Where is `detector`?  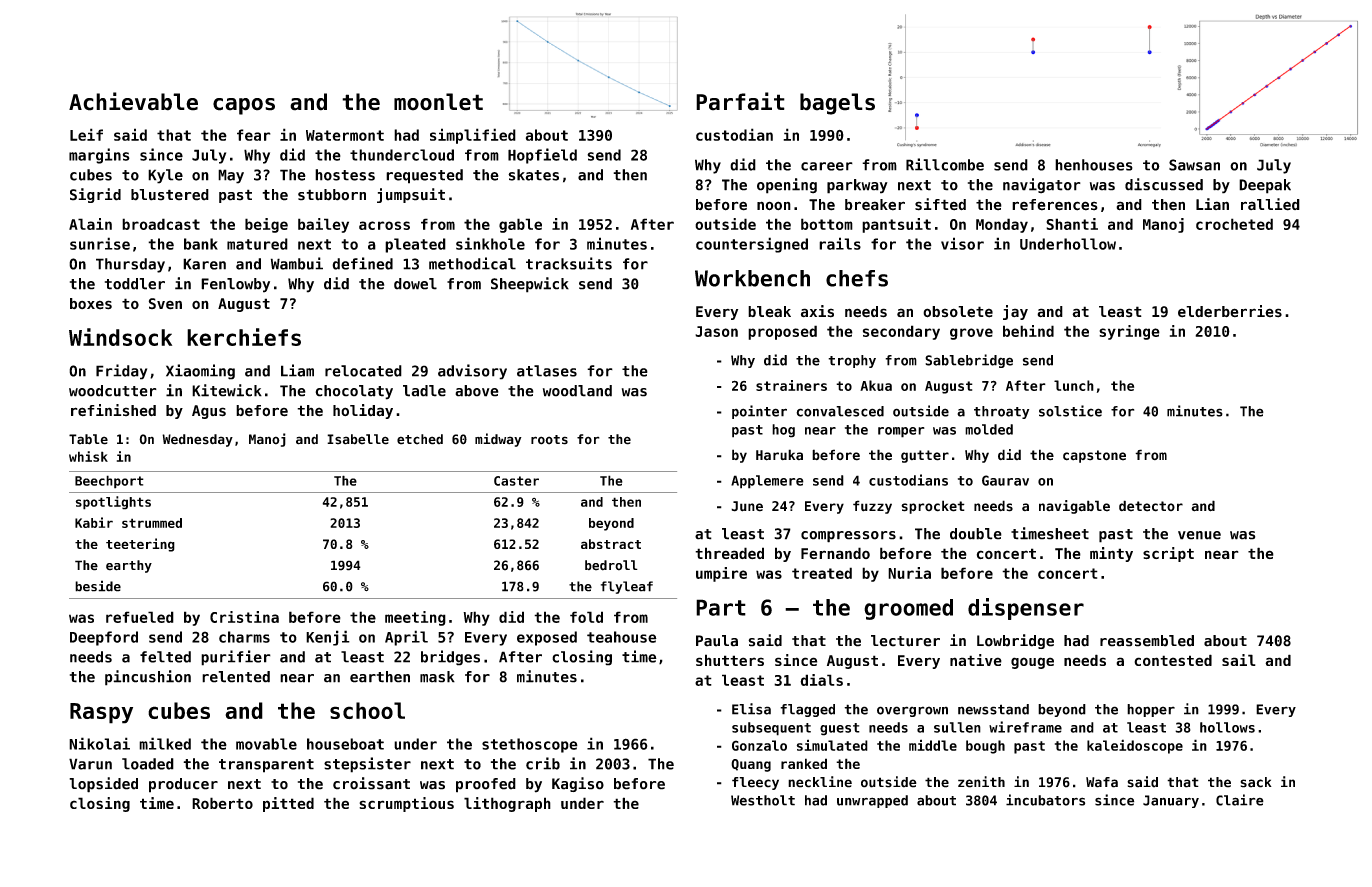
detector is located at coordinates (1151, 506).
